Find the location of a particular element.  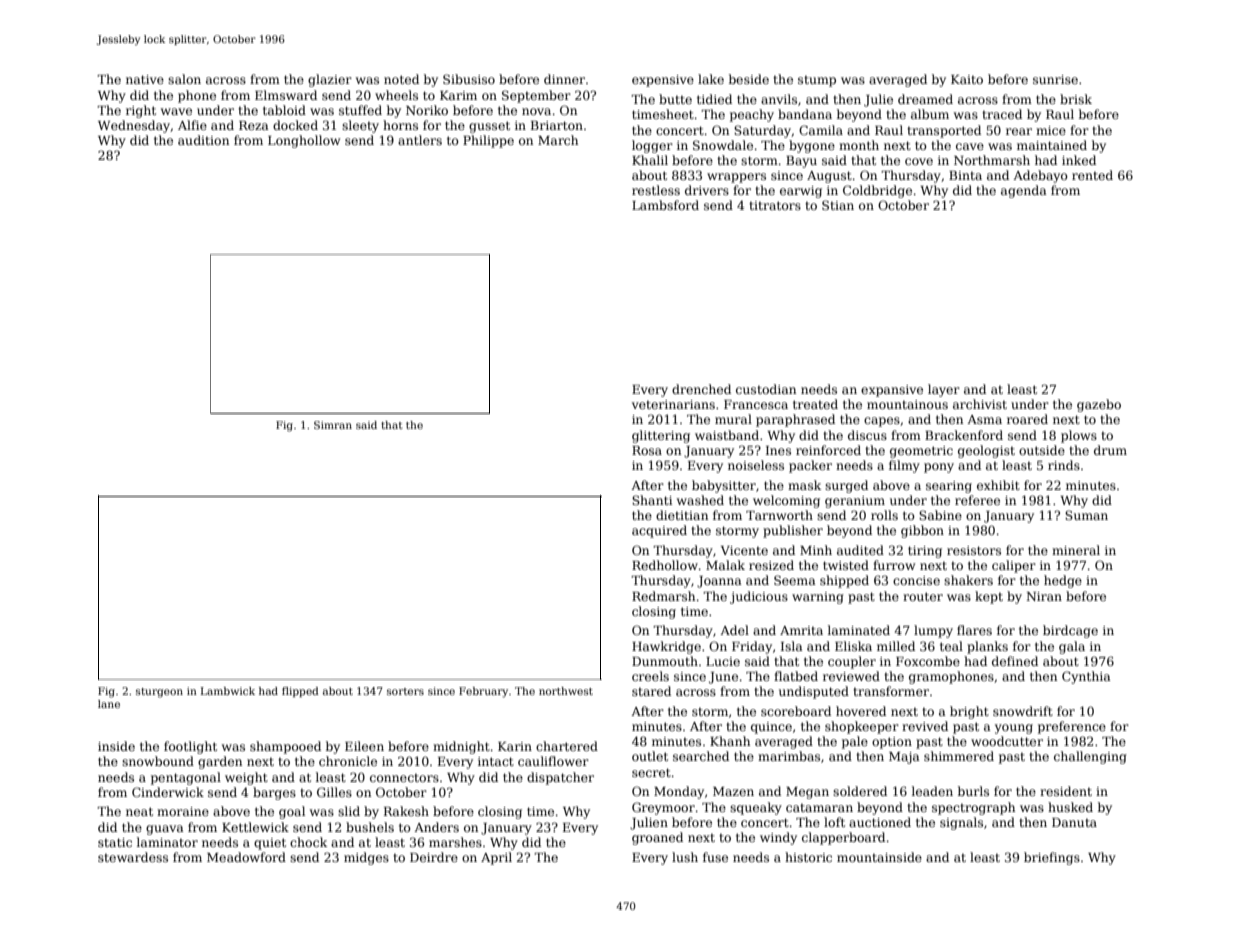

Lambsford is located at coordinates (665, 205).
